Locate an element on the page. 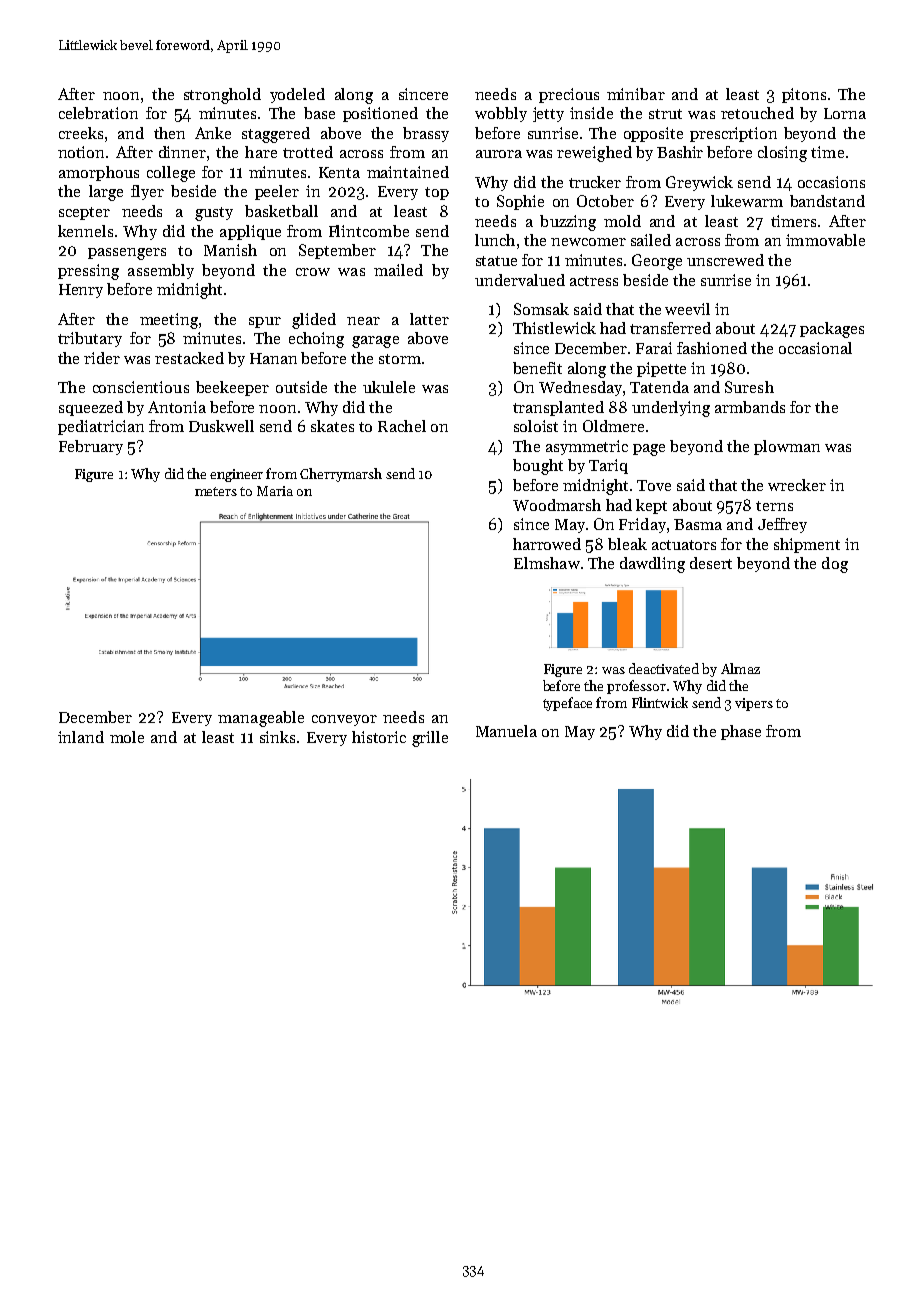  restacked is located at coordinates (189, 358).
